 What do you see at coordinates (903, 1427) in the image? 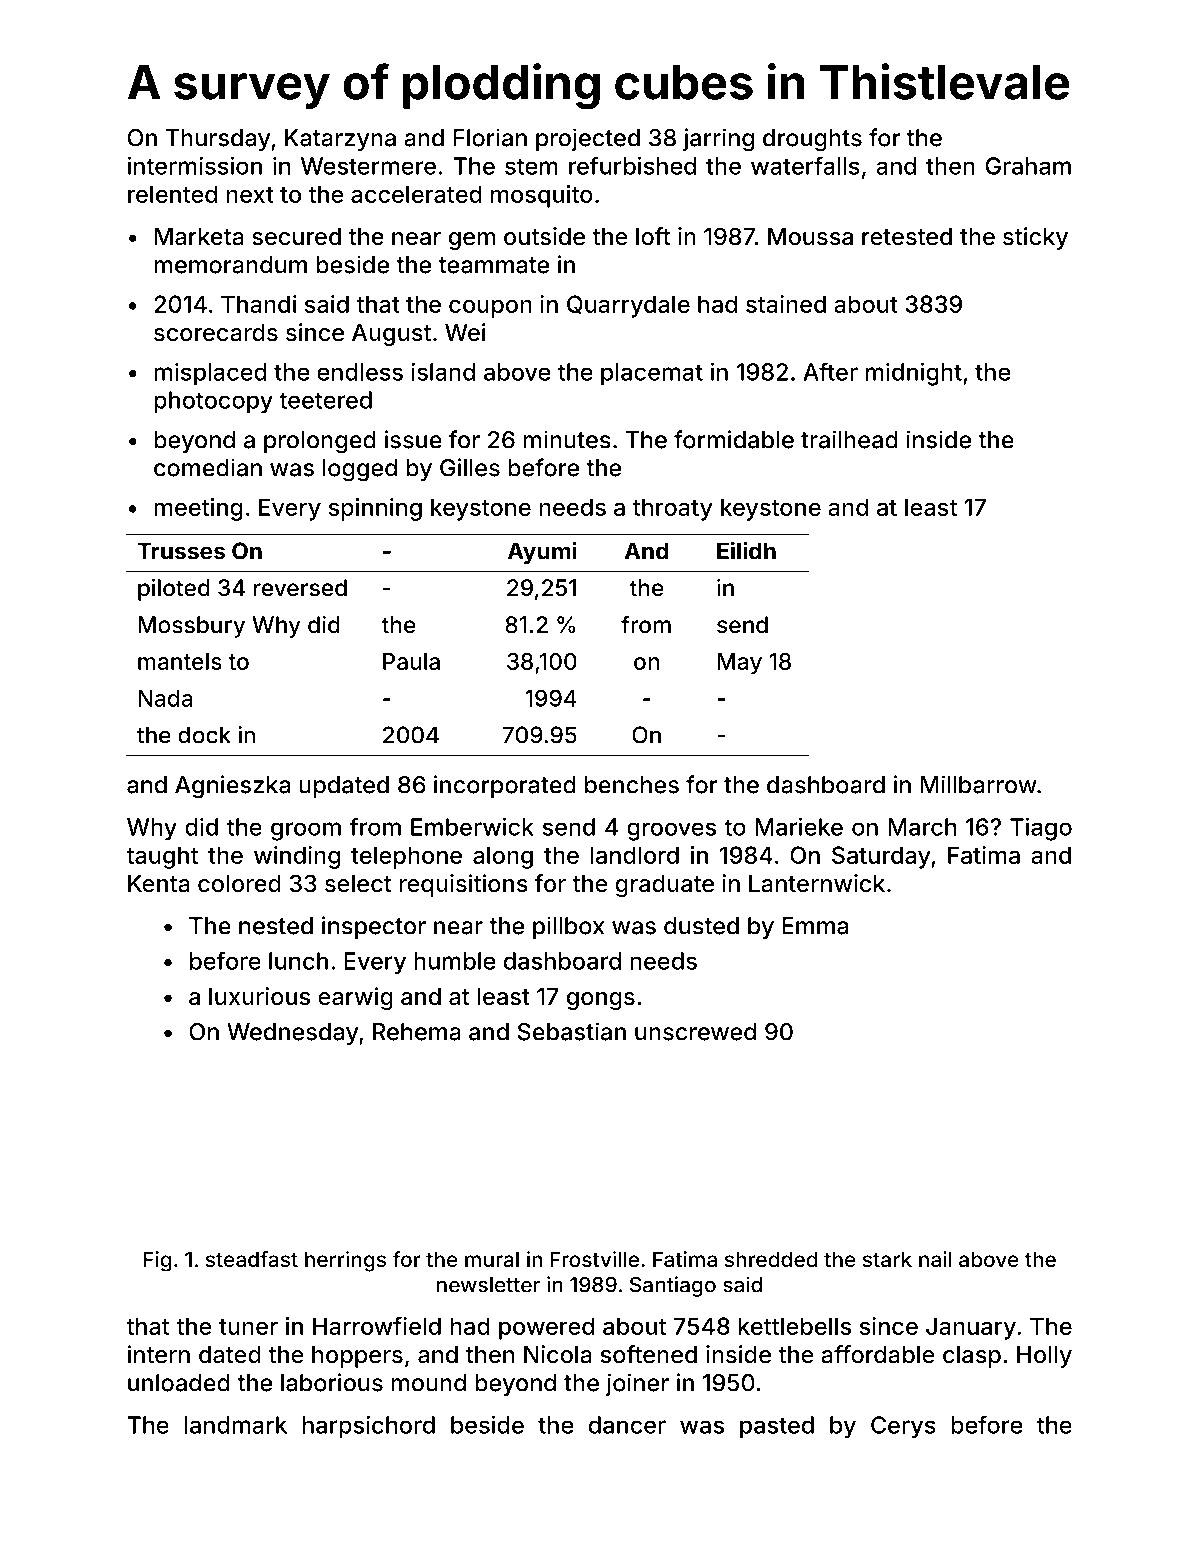
I see `Cerys` at bounding box center [903, 1427].
